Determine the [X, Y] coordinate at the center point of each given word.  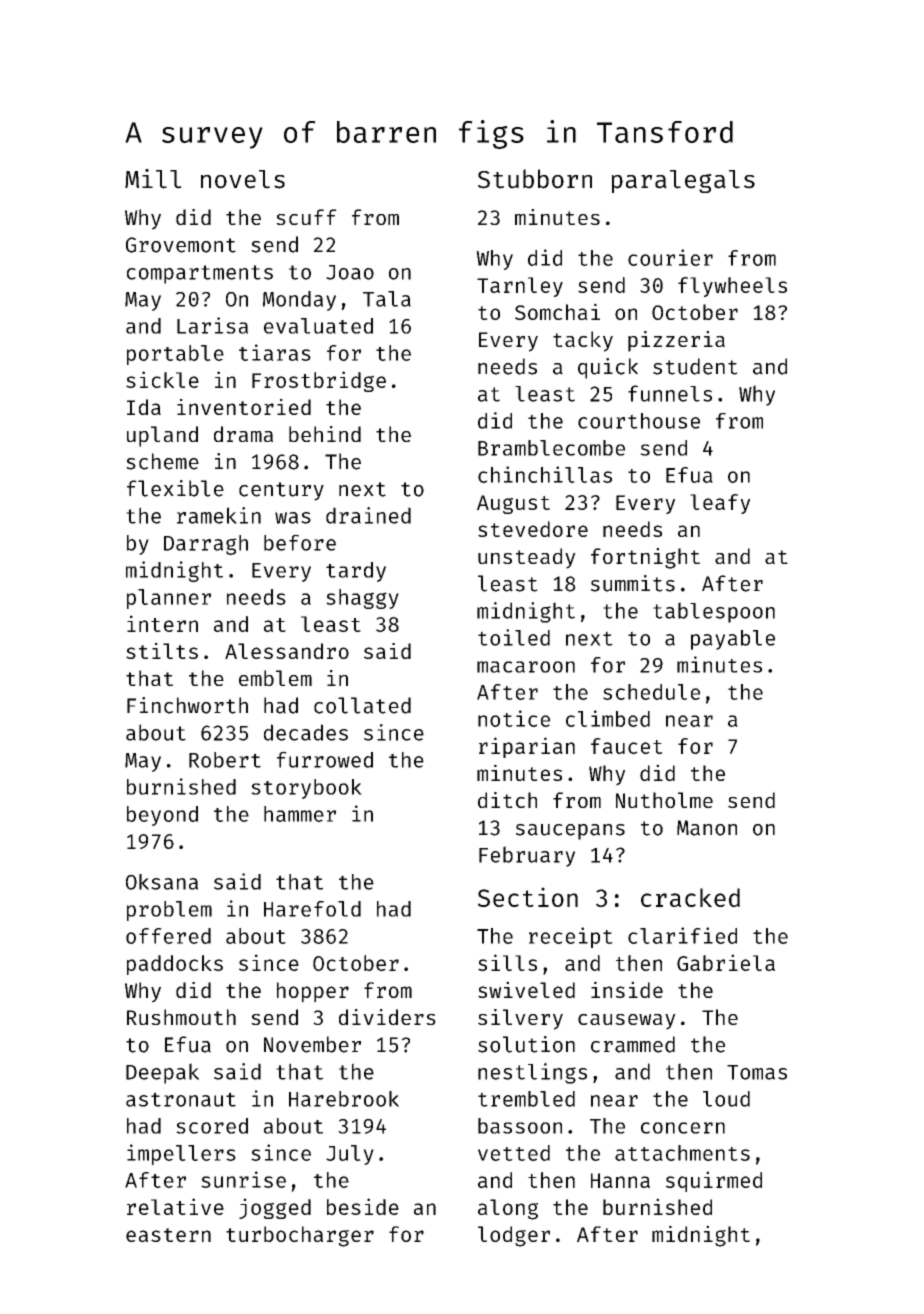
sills [507, 962]
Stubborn [535, 179]
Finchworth [187, 705]
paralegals [683, 181]
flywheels [732, 287]
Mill [153, 179]
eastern [168, 1235]
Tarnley [520, 287]
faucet [627, 746]
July [350, 1155]
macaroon [526, 667]
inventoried [244, 407]
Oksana [162, 882]
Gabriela [726, 962]
